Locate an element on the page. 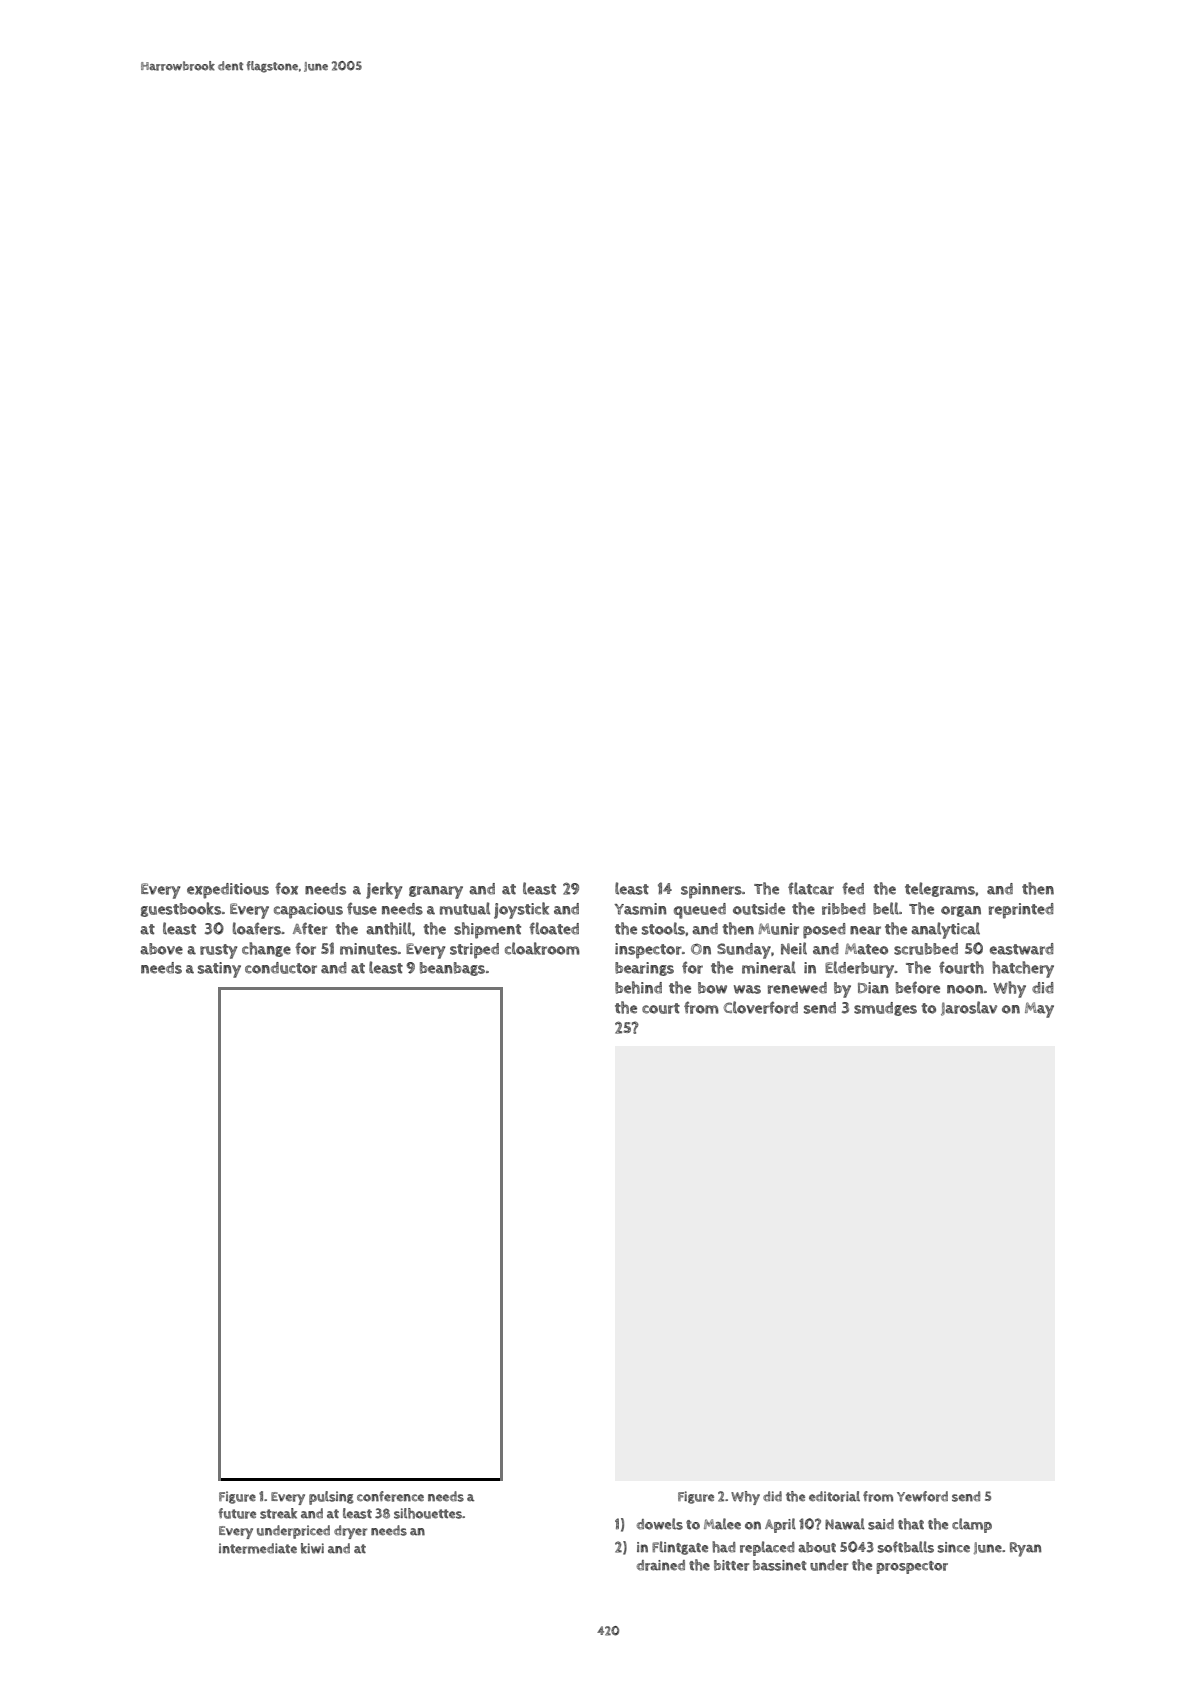  satiny is located at coordinates (219, 970).
